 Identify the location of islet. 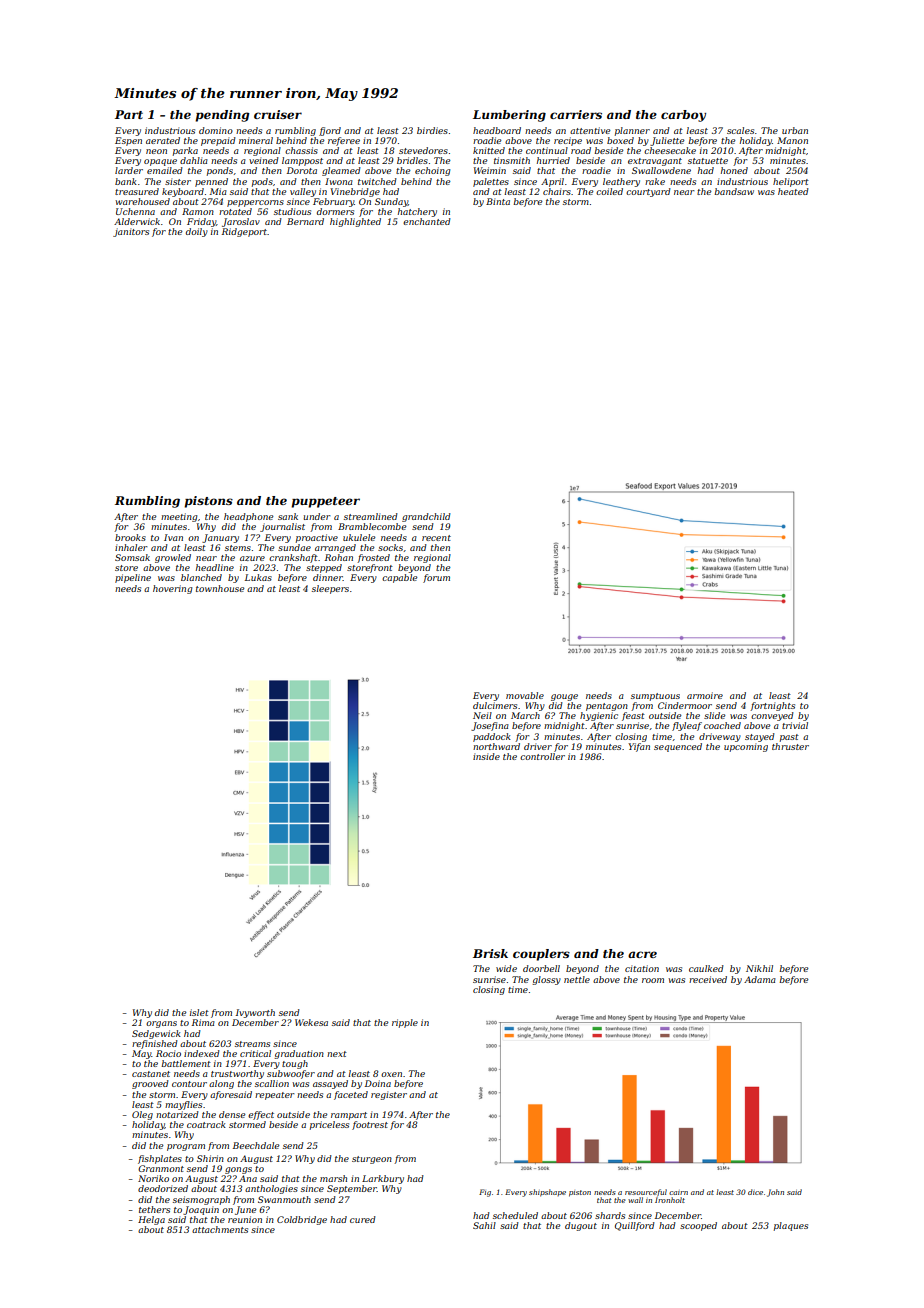
(199, 1012).
